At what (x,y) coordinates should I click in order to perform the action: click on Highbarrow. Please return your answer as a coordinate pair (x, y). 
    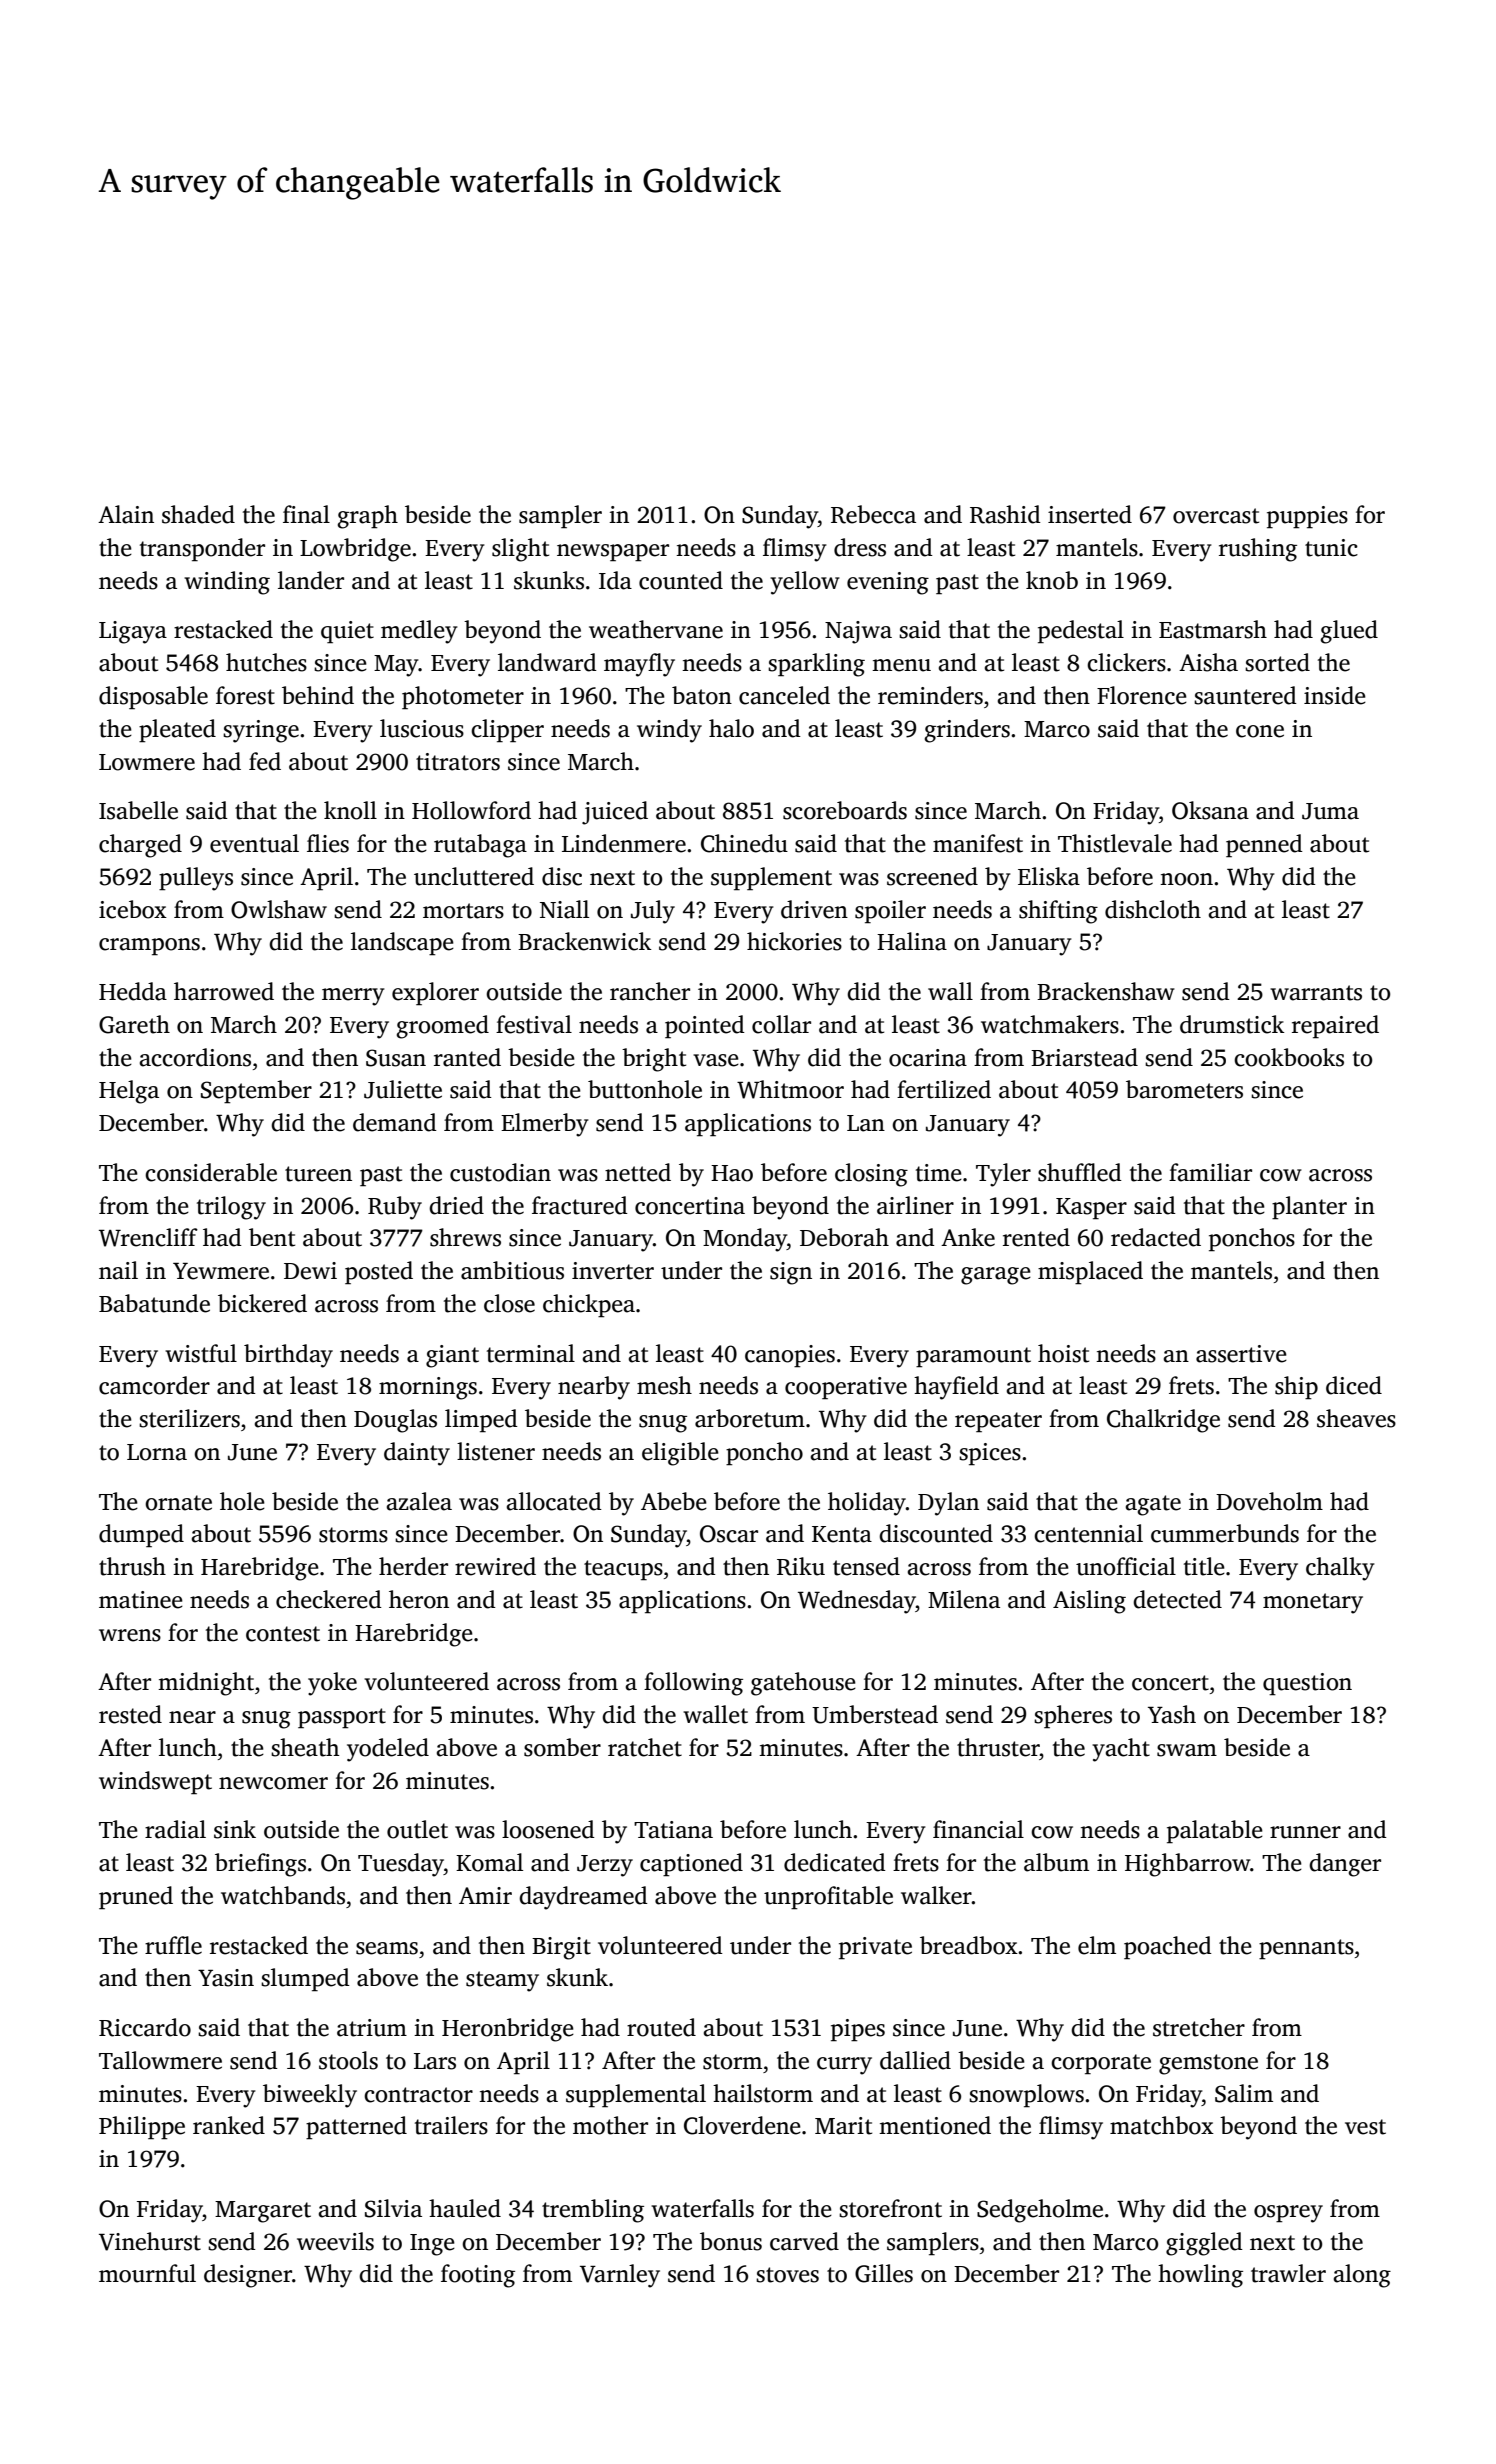
    Looking at the image, I should click on (1187, 1865).
